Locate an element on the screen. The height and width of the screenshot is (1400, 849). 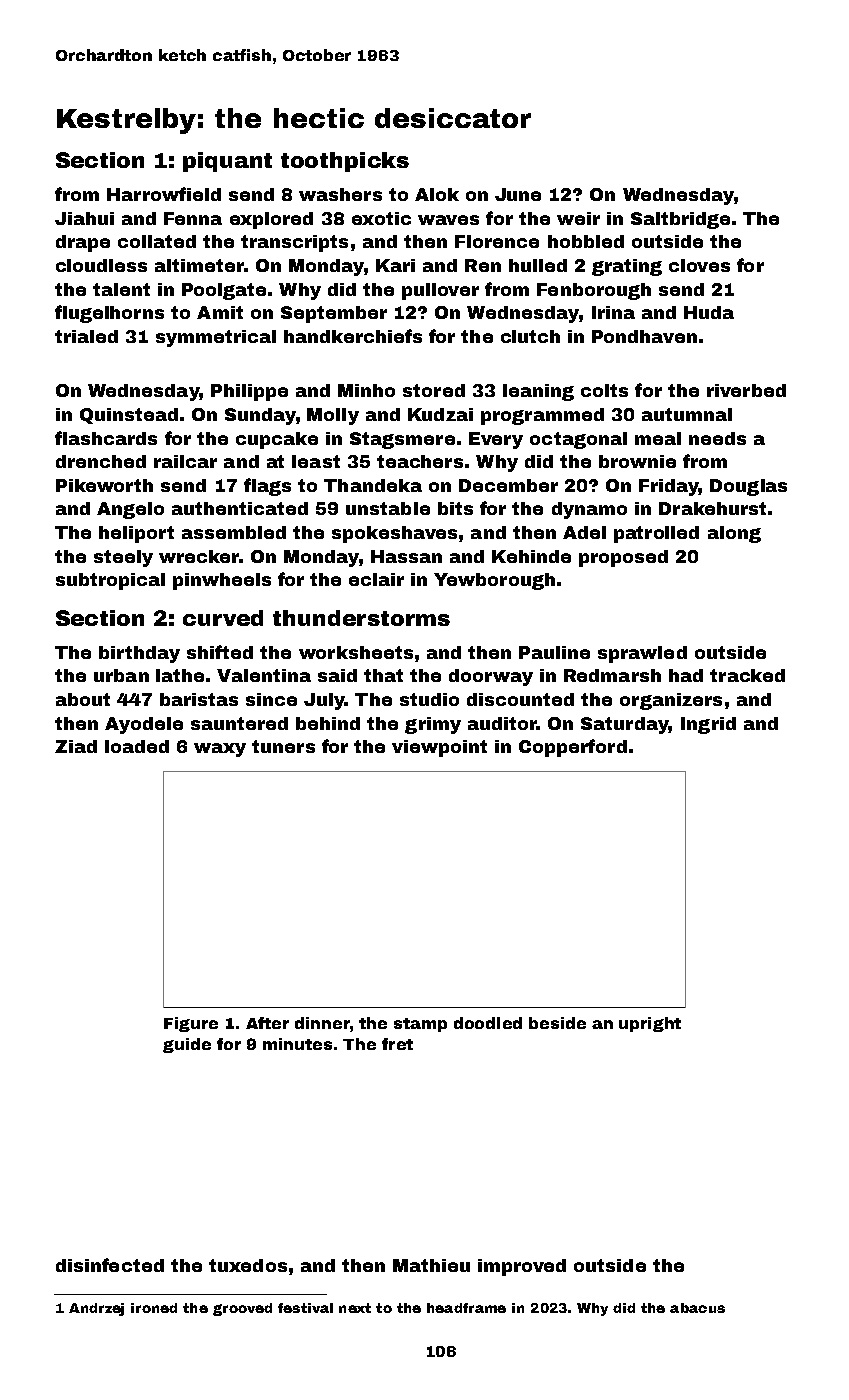
piquant is located at coordinates (227, 162).
